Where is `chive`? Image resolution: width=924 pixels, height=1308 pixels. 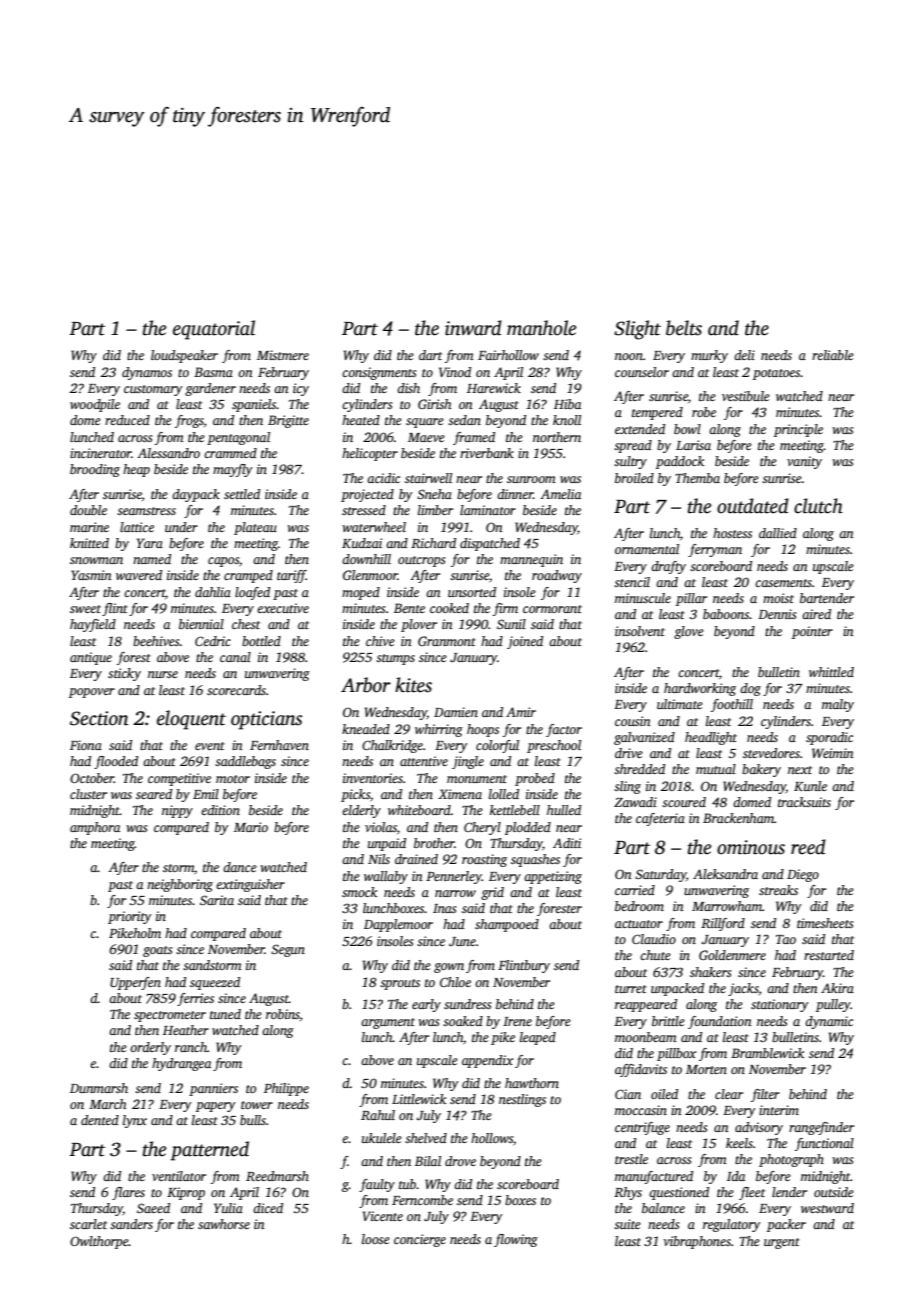 chive is located at coordinates (380, 641).
